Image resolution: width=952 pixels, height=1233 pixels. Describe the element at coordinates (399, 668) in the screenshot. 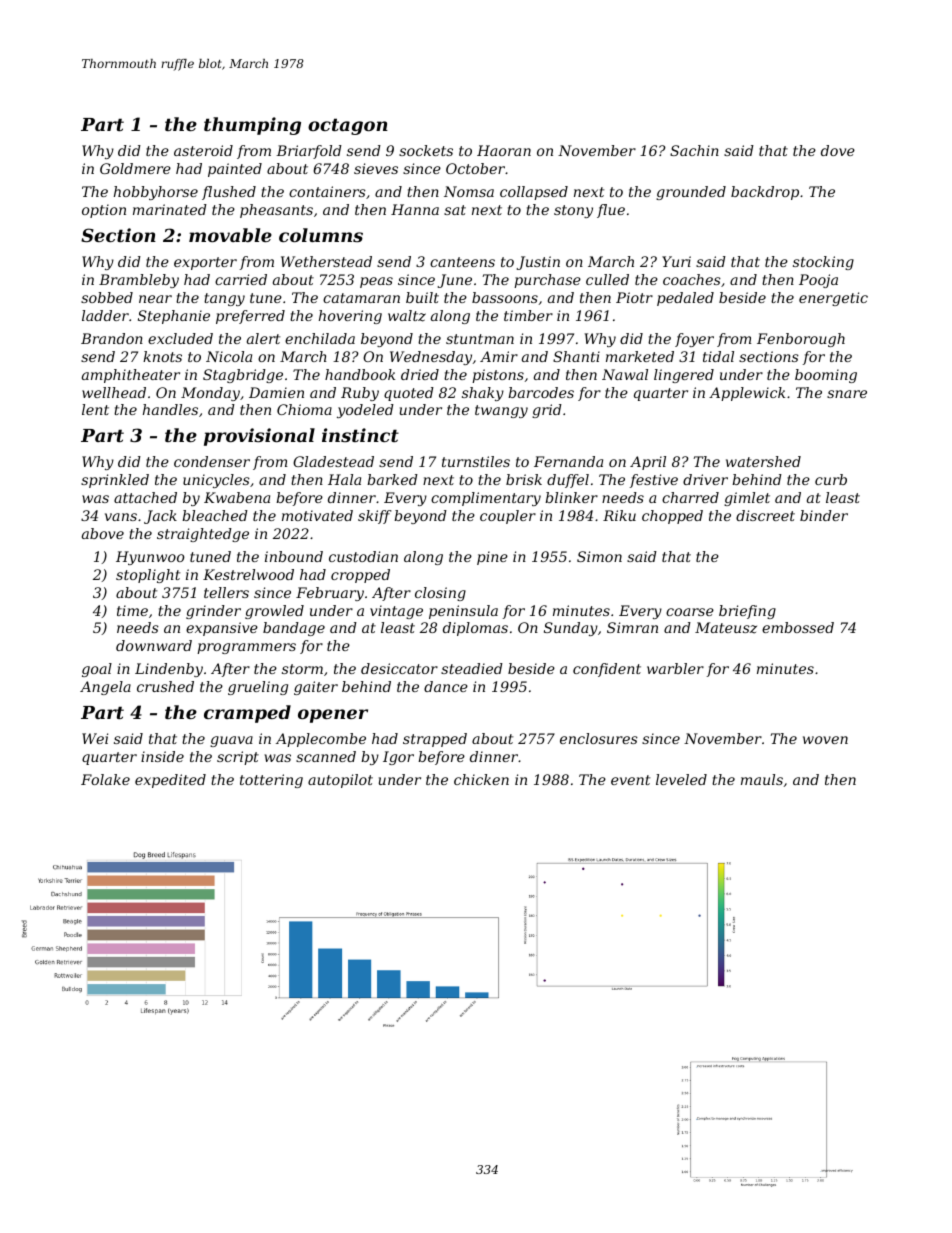

I see `desiccator` at that location.
